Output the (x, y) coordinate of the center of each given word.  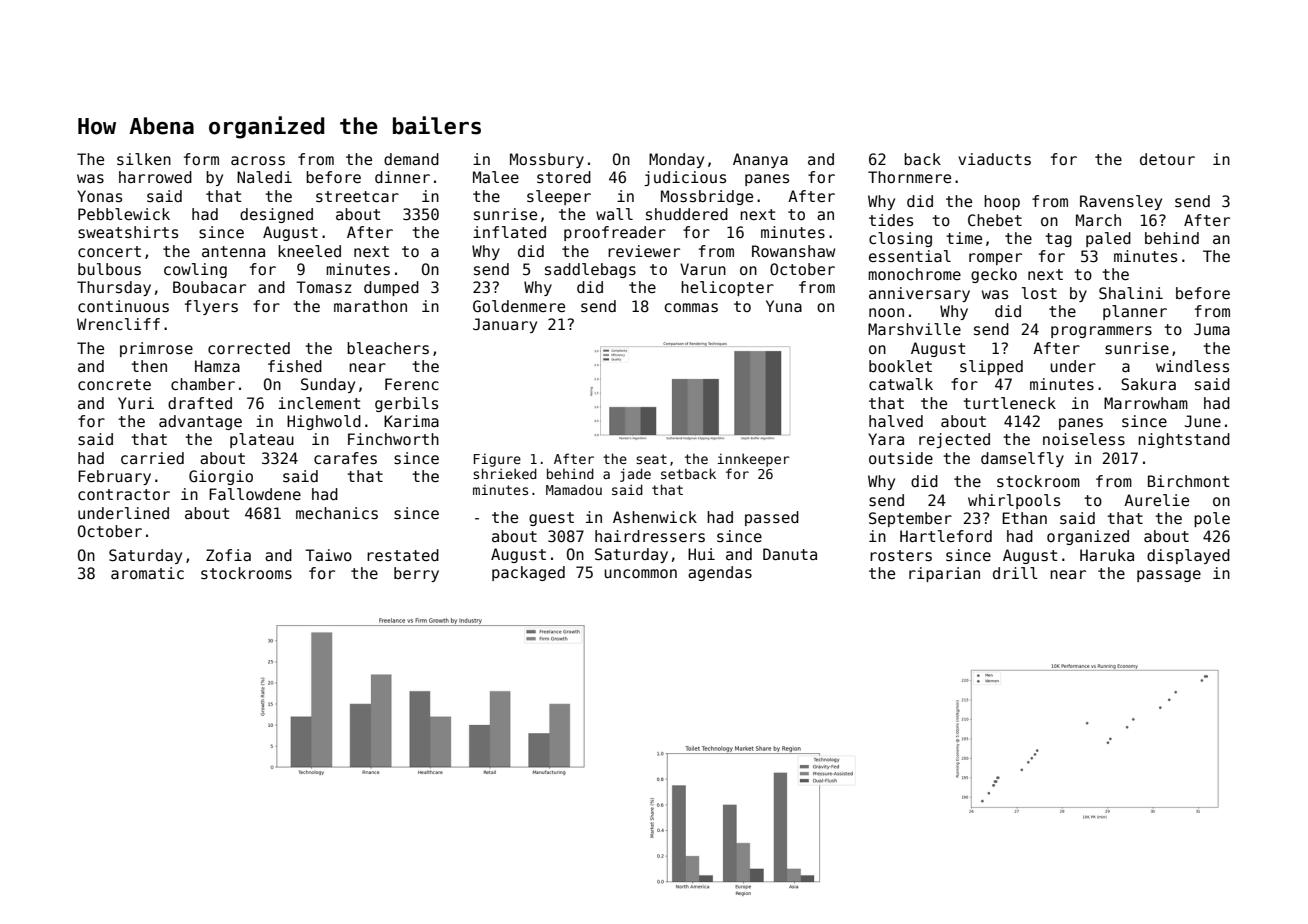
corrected (249, 348)
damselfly (1022, 459)
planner (1135, 312)
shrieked (505, 473)
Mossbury (547, 160)
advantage (200, 422)
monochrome (914, 274)
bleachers (388, 348)
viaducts (994, 159)
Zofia (228, 555)
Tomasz (324, 287)
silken (144, 159)
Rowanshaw (793, 251)
